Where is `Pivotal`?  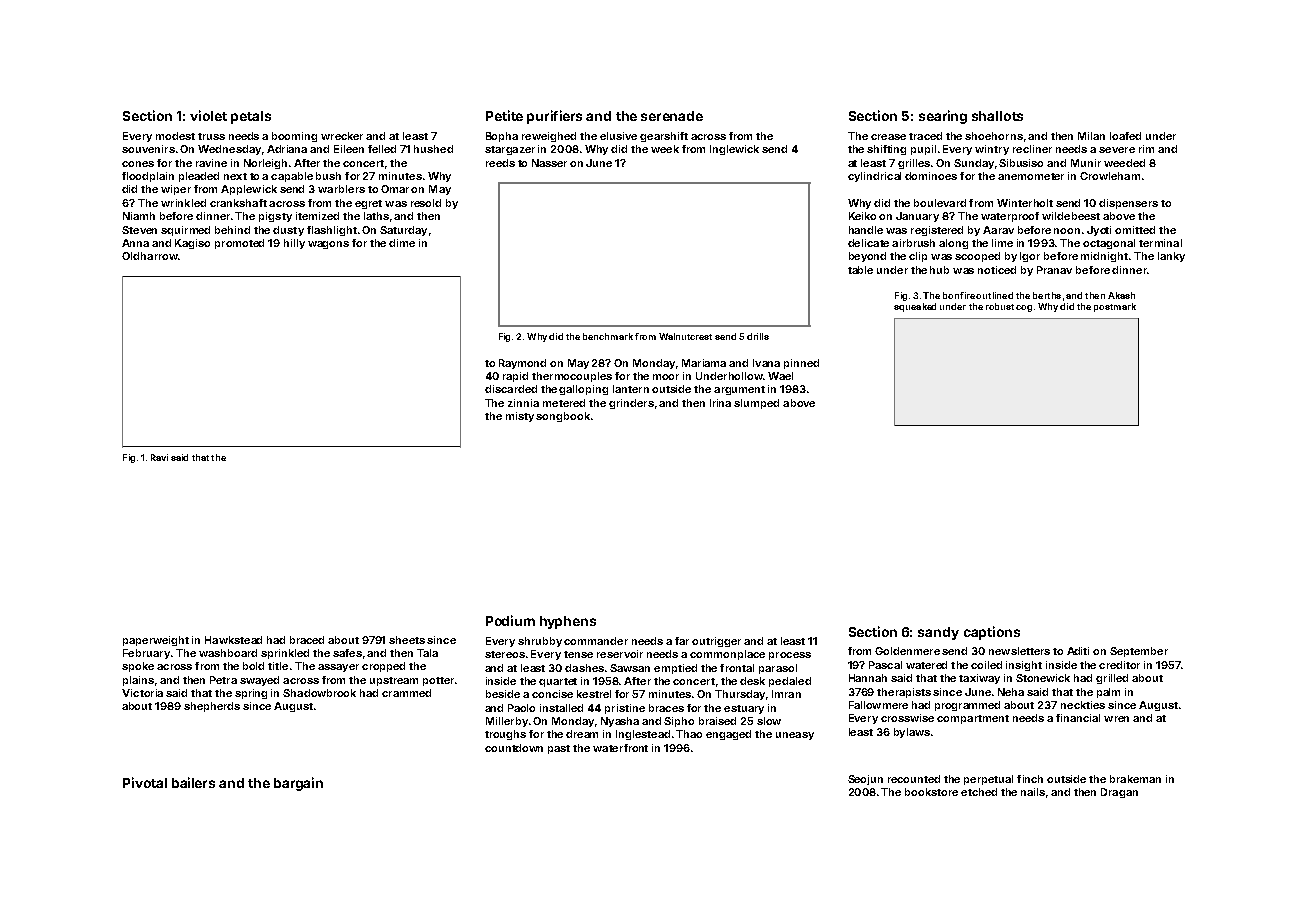
Pivotal is located at coordinates (145, 782).
